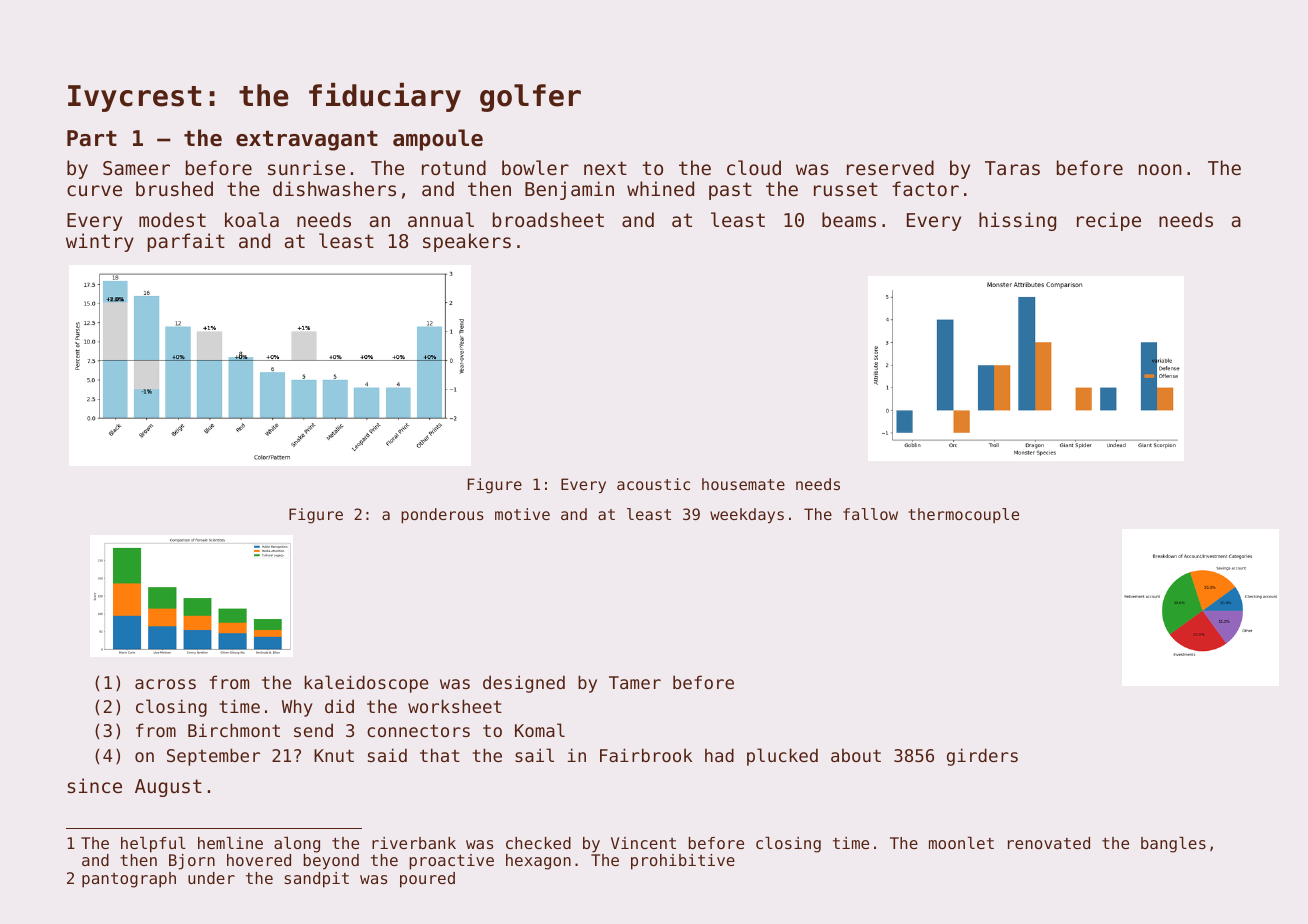 The height and width of the document is (924, 1308). Describe the element at coordinates (165, 684) in the document. I see `across` at that location.
